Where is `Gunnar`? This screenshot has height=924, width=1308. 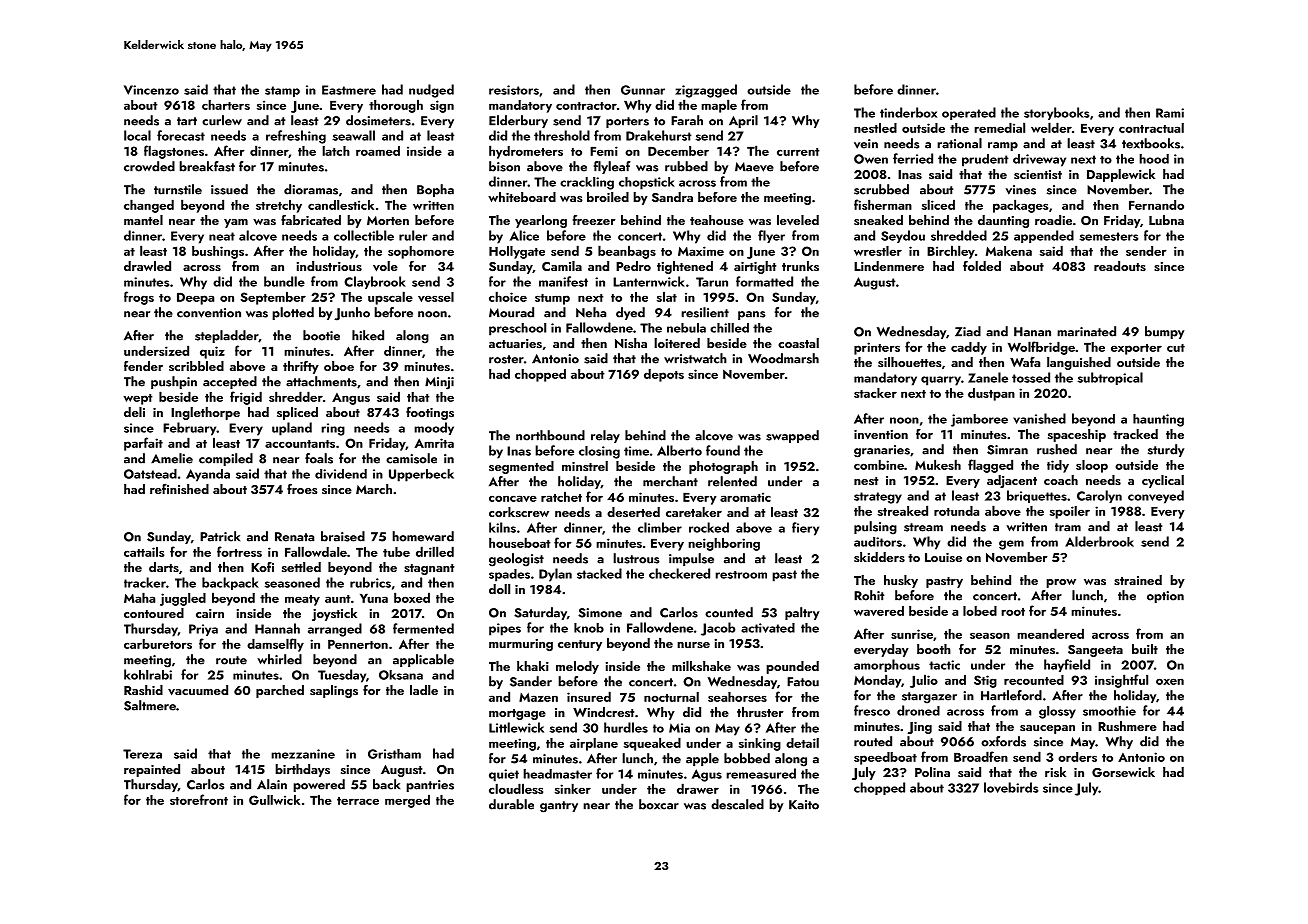 Gunnar is located at coordinates (643, 90).
